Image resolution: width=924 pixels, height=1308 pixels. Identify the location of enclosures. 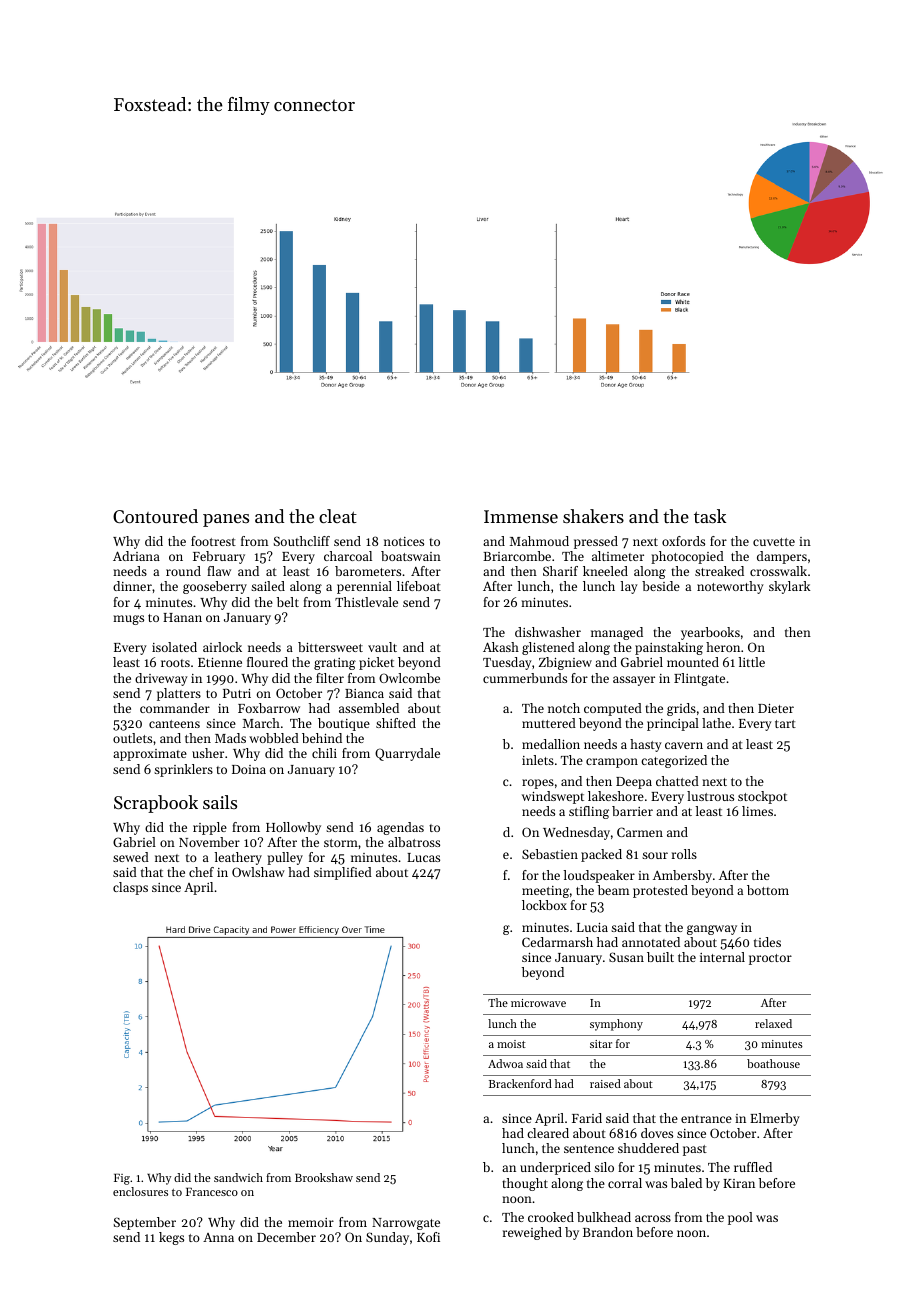
(140, 1191).
